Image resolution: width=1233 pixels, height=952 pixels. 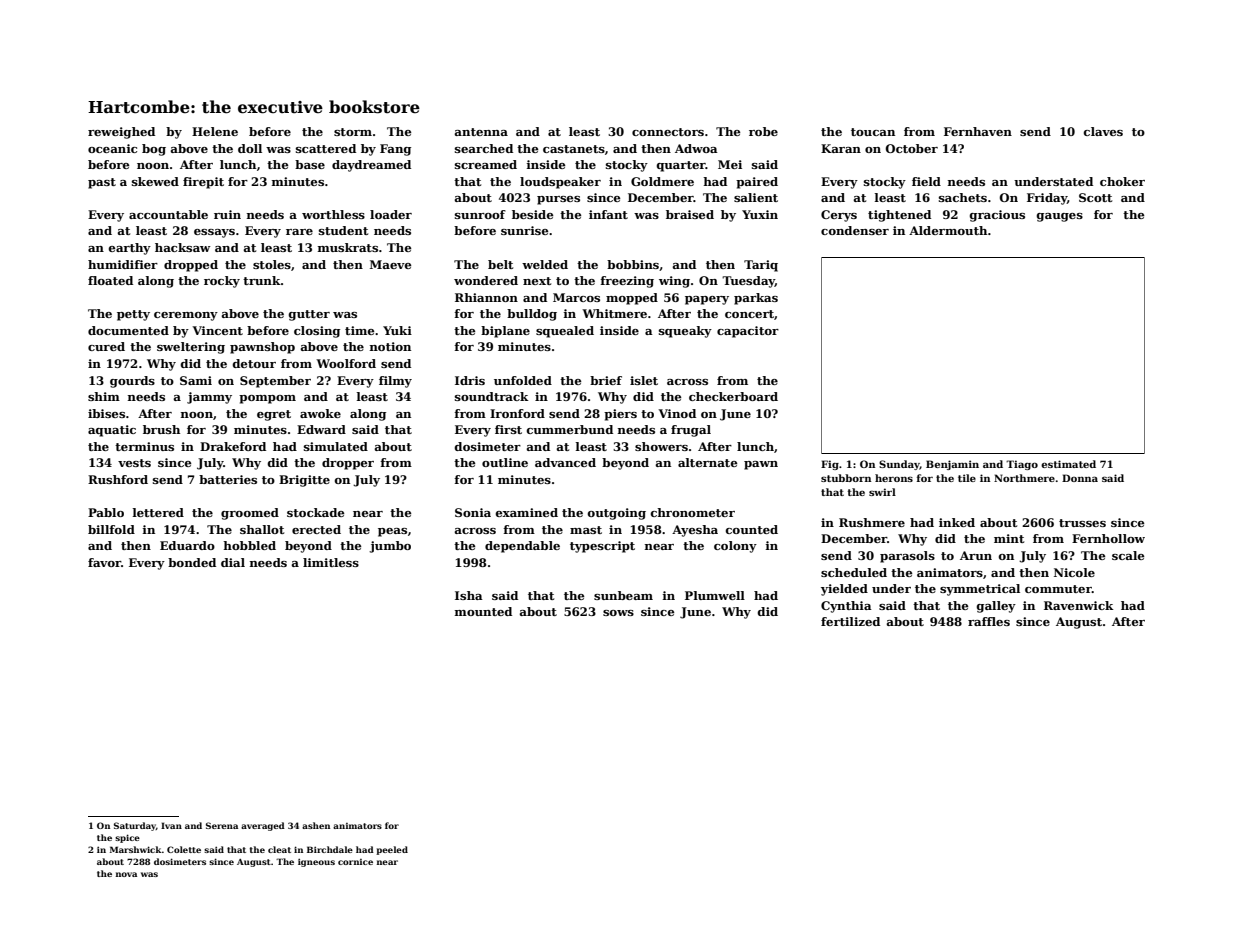 What do you see at coordinates (316, 862) in the screenshot?
I see `igneous` at bounding box center [316, 862].
